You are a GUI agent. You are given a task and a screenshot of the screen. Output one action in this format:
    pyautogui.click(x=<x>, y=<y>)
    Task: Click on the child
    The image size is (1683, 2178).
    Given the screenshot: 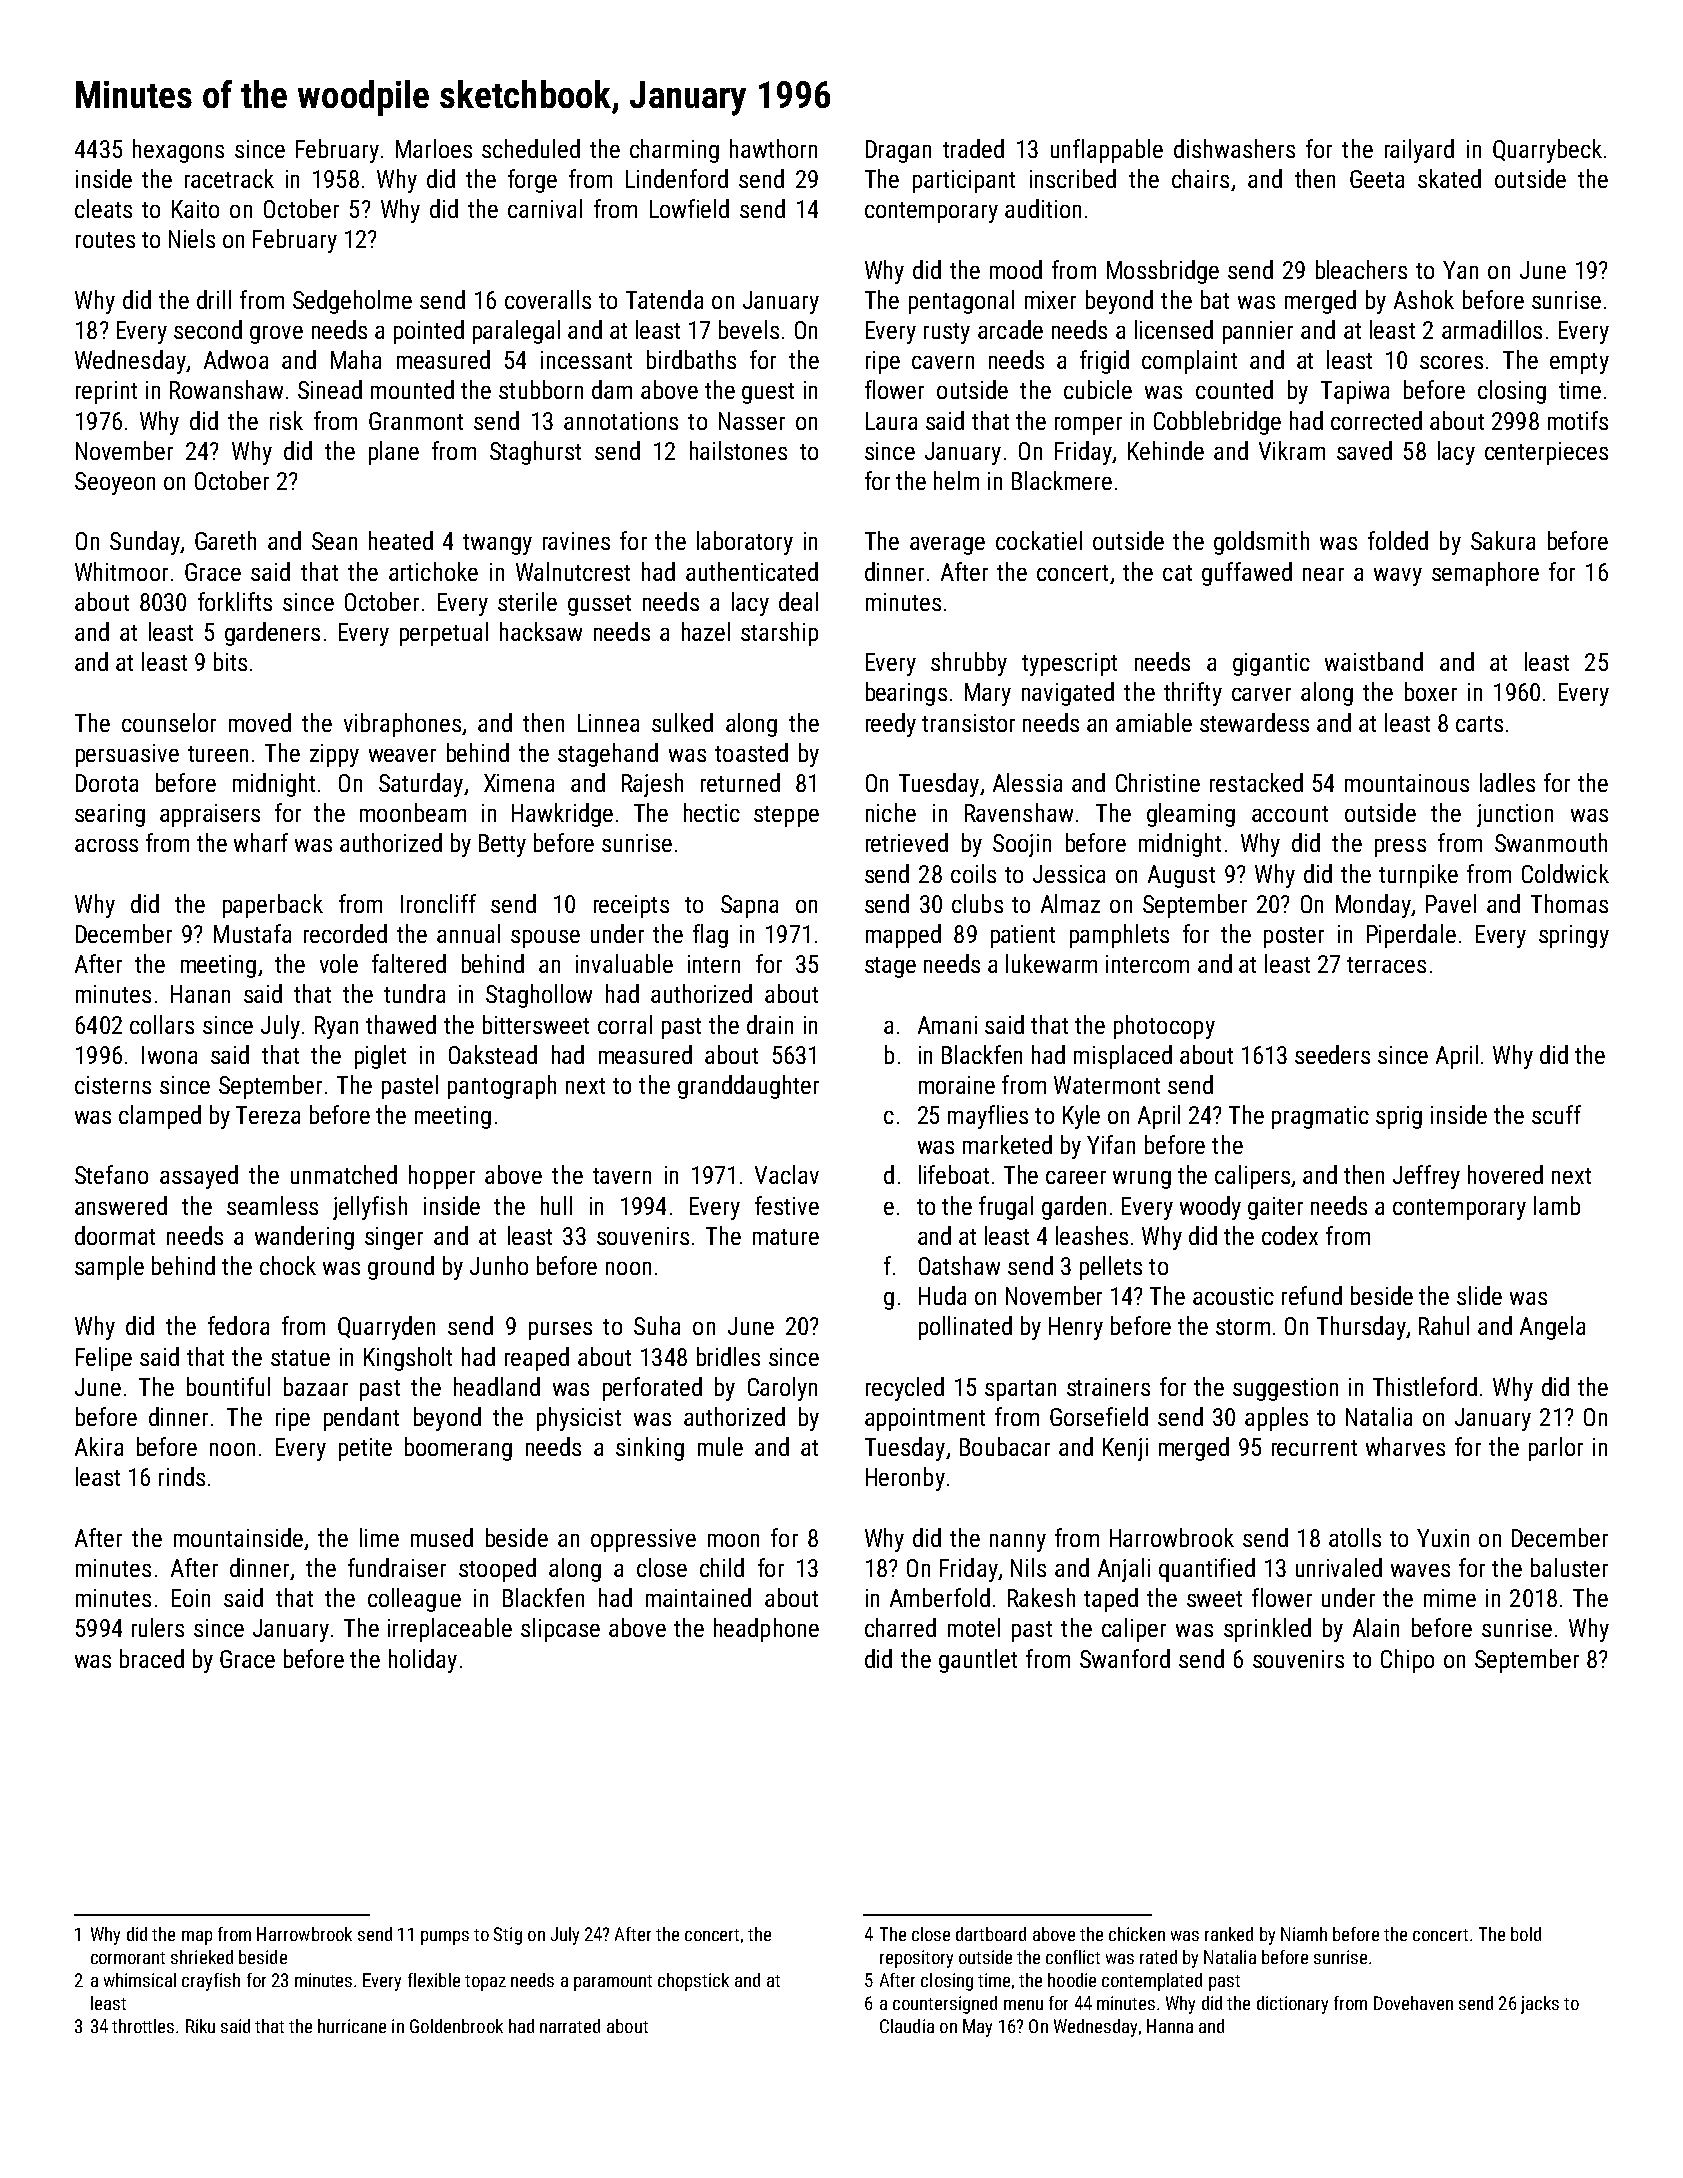 What is the action you would take?
    pyautogui.click(x=722, y=1567)
